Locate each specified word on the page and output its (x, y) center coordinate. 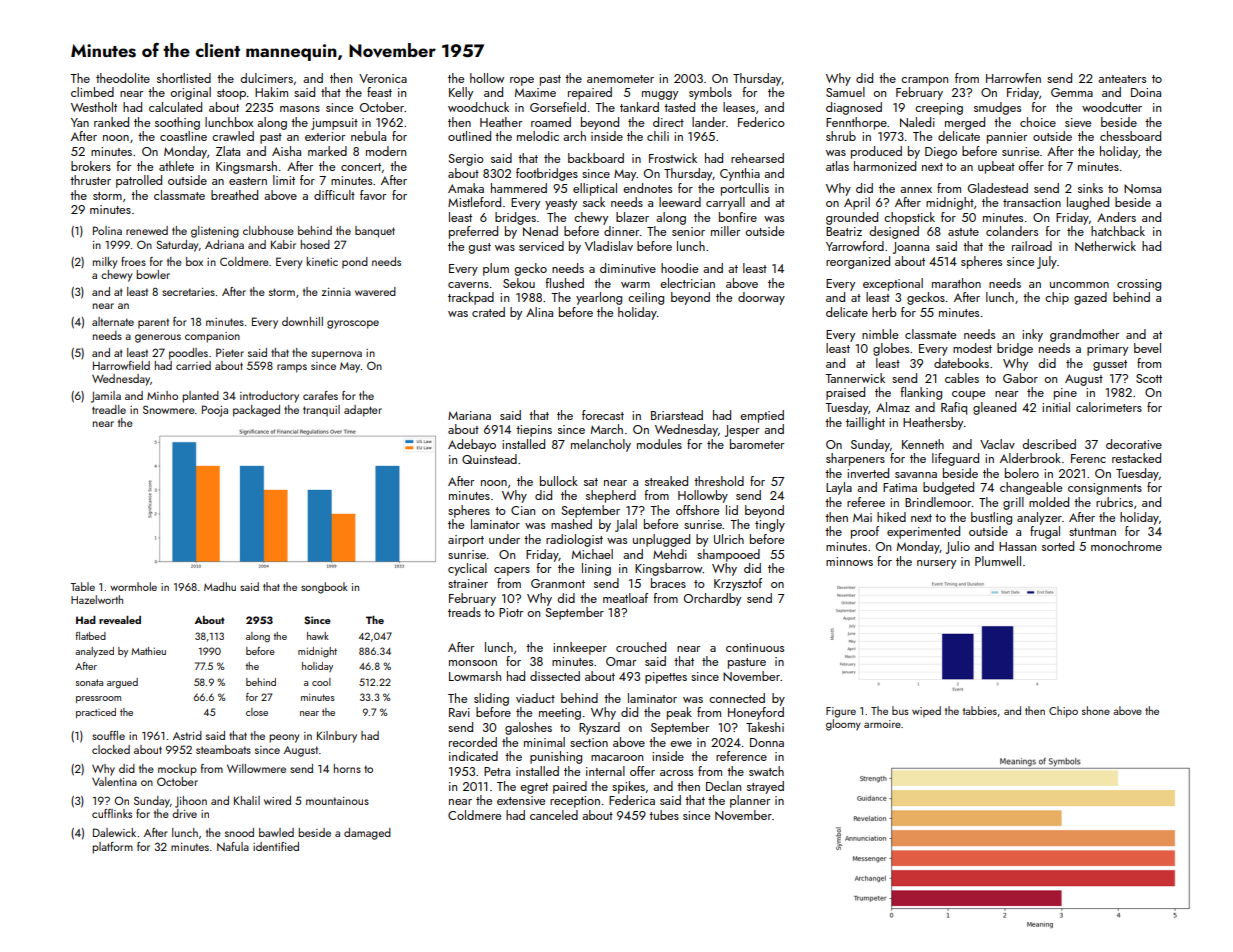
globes (891, 349)
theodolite (123, 78)
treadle (109, 409)
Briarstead (677, 415)
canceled (554, 815)
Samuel (845, 92)
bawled (276, 832)
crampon (924, 81)
